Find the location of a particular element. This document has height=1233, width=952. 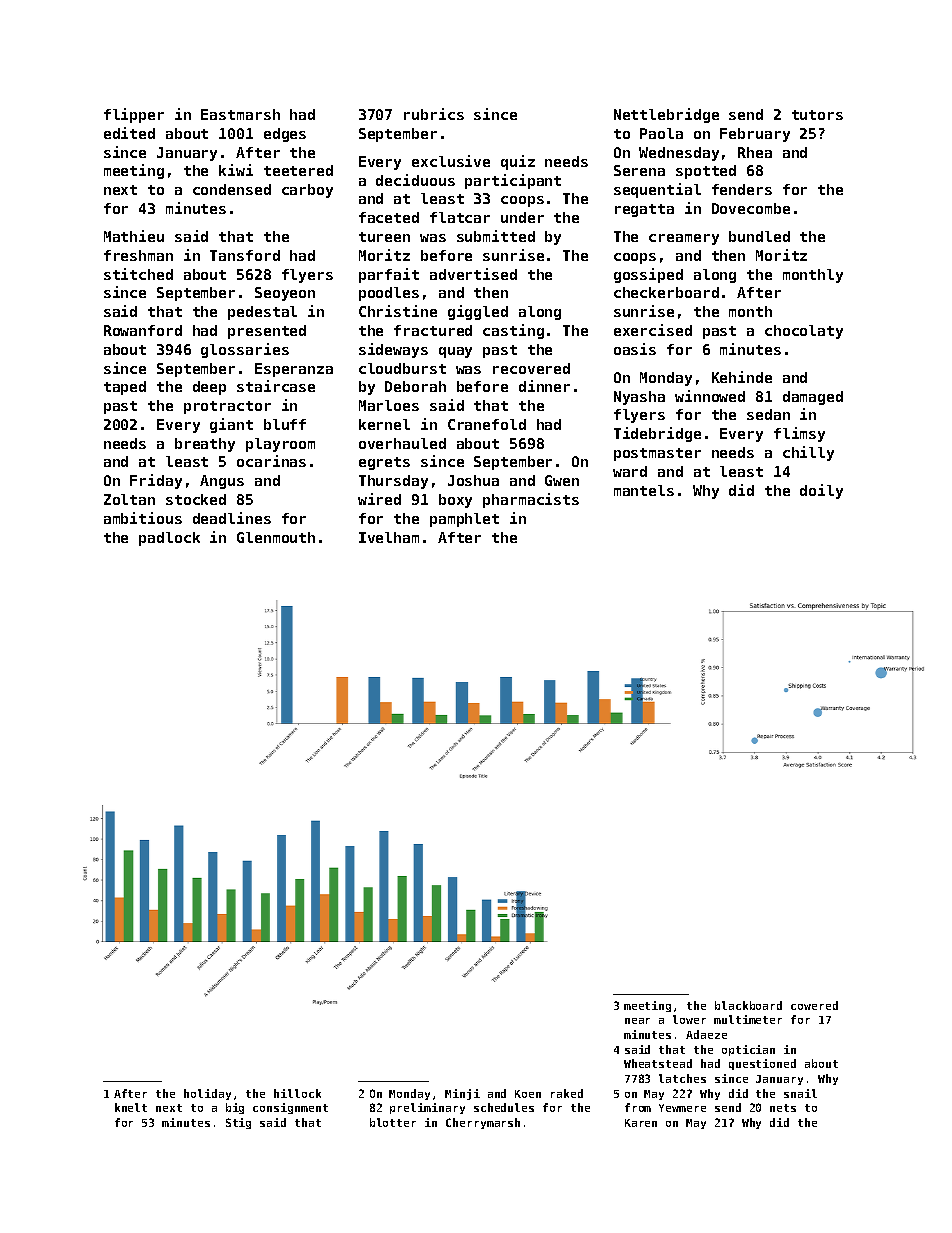

near is located at coordinates (637, 1021).
